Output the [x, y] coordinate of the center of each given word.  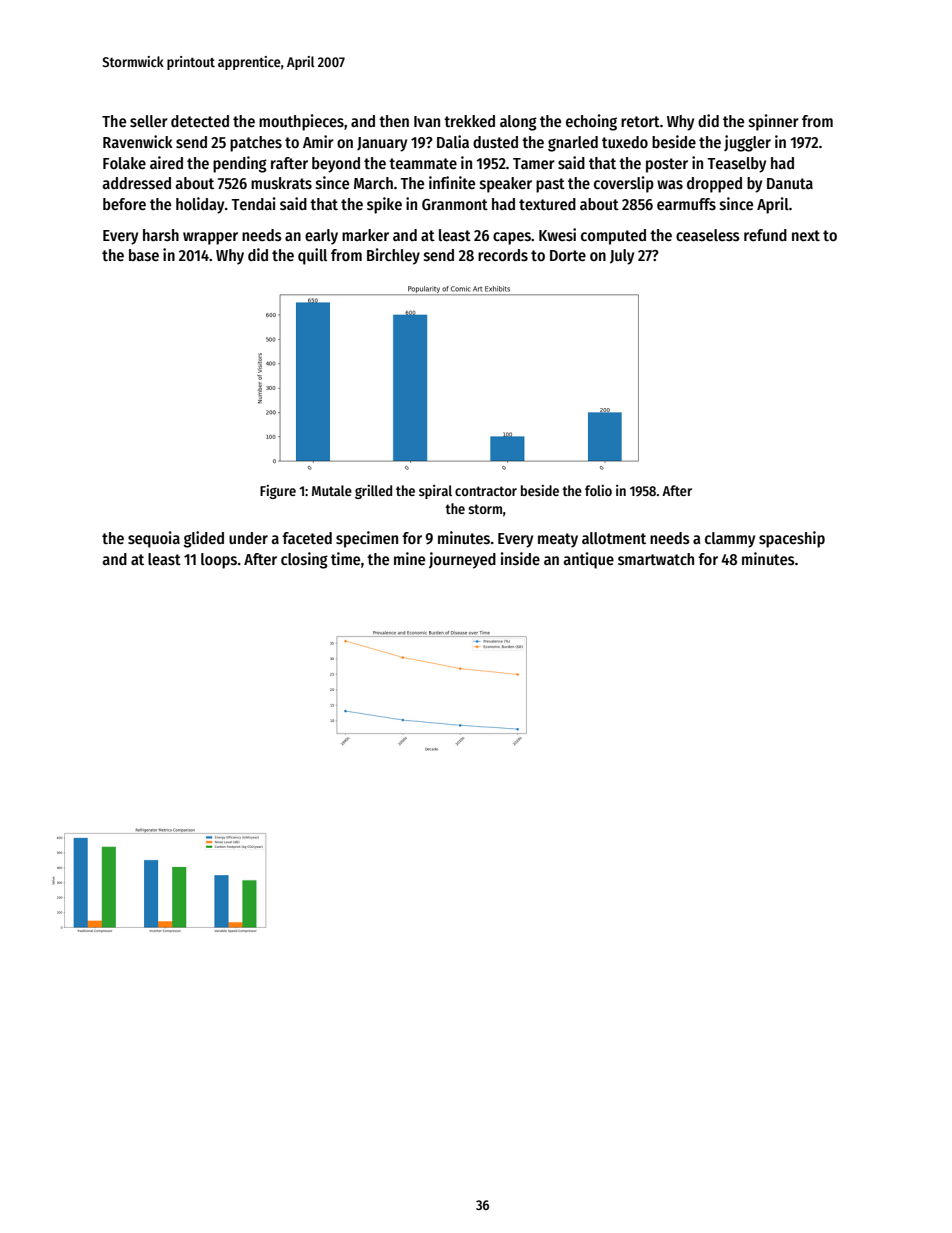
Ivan [427, 121]
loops [219, 561]
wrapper [210, 238]
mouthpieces [301, 122]
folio [598, 490]
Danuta [790, 183]
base [144, 255]
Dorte [568, 255]
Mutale [332, 490]
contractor [486, 491]
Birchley [393, 256]
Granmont [455, 204]
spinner [774, 122]
